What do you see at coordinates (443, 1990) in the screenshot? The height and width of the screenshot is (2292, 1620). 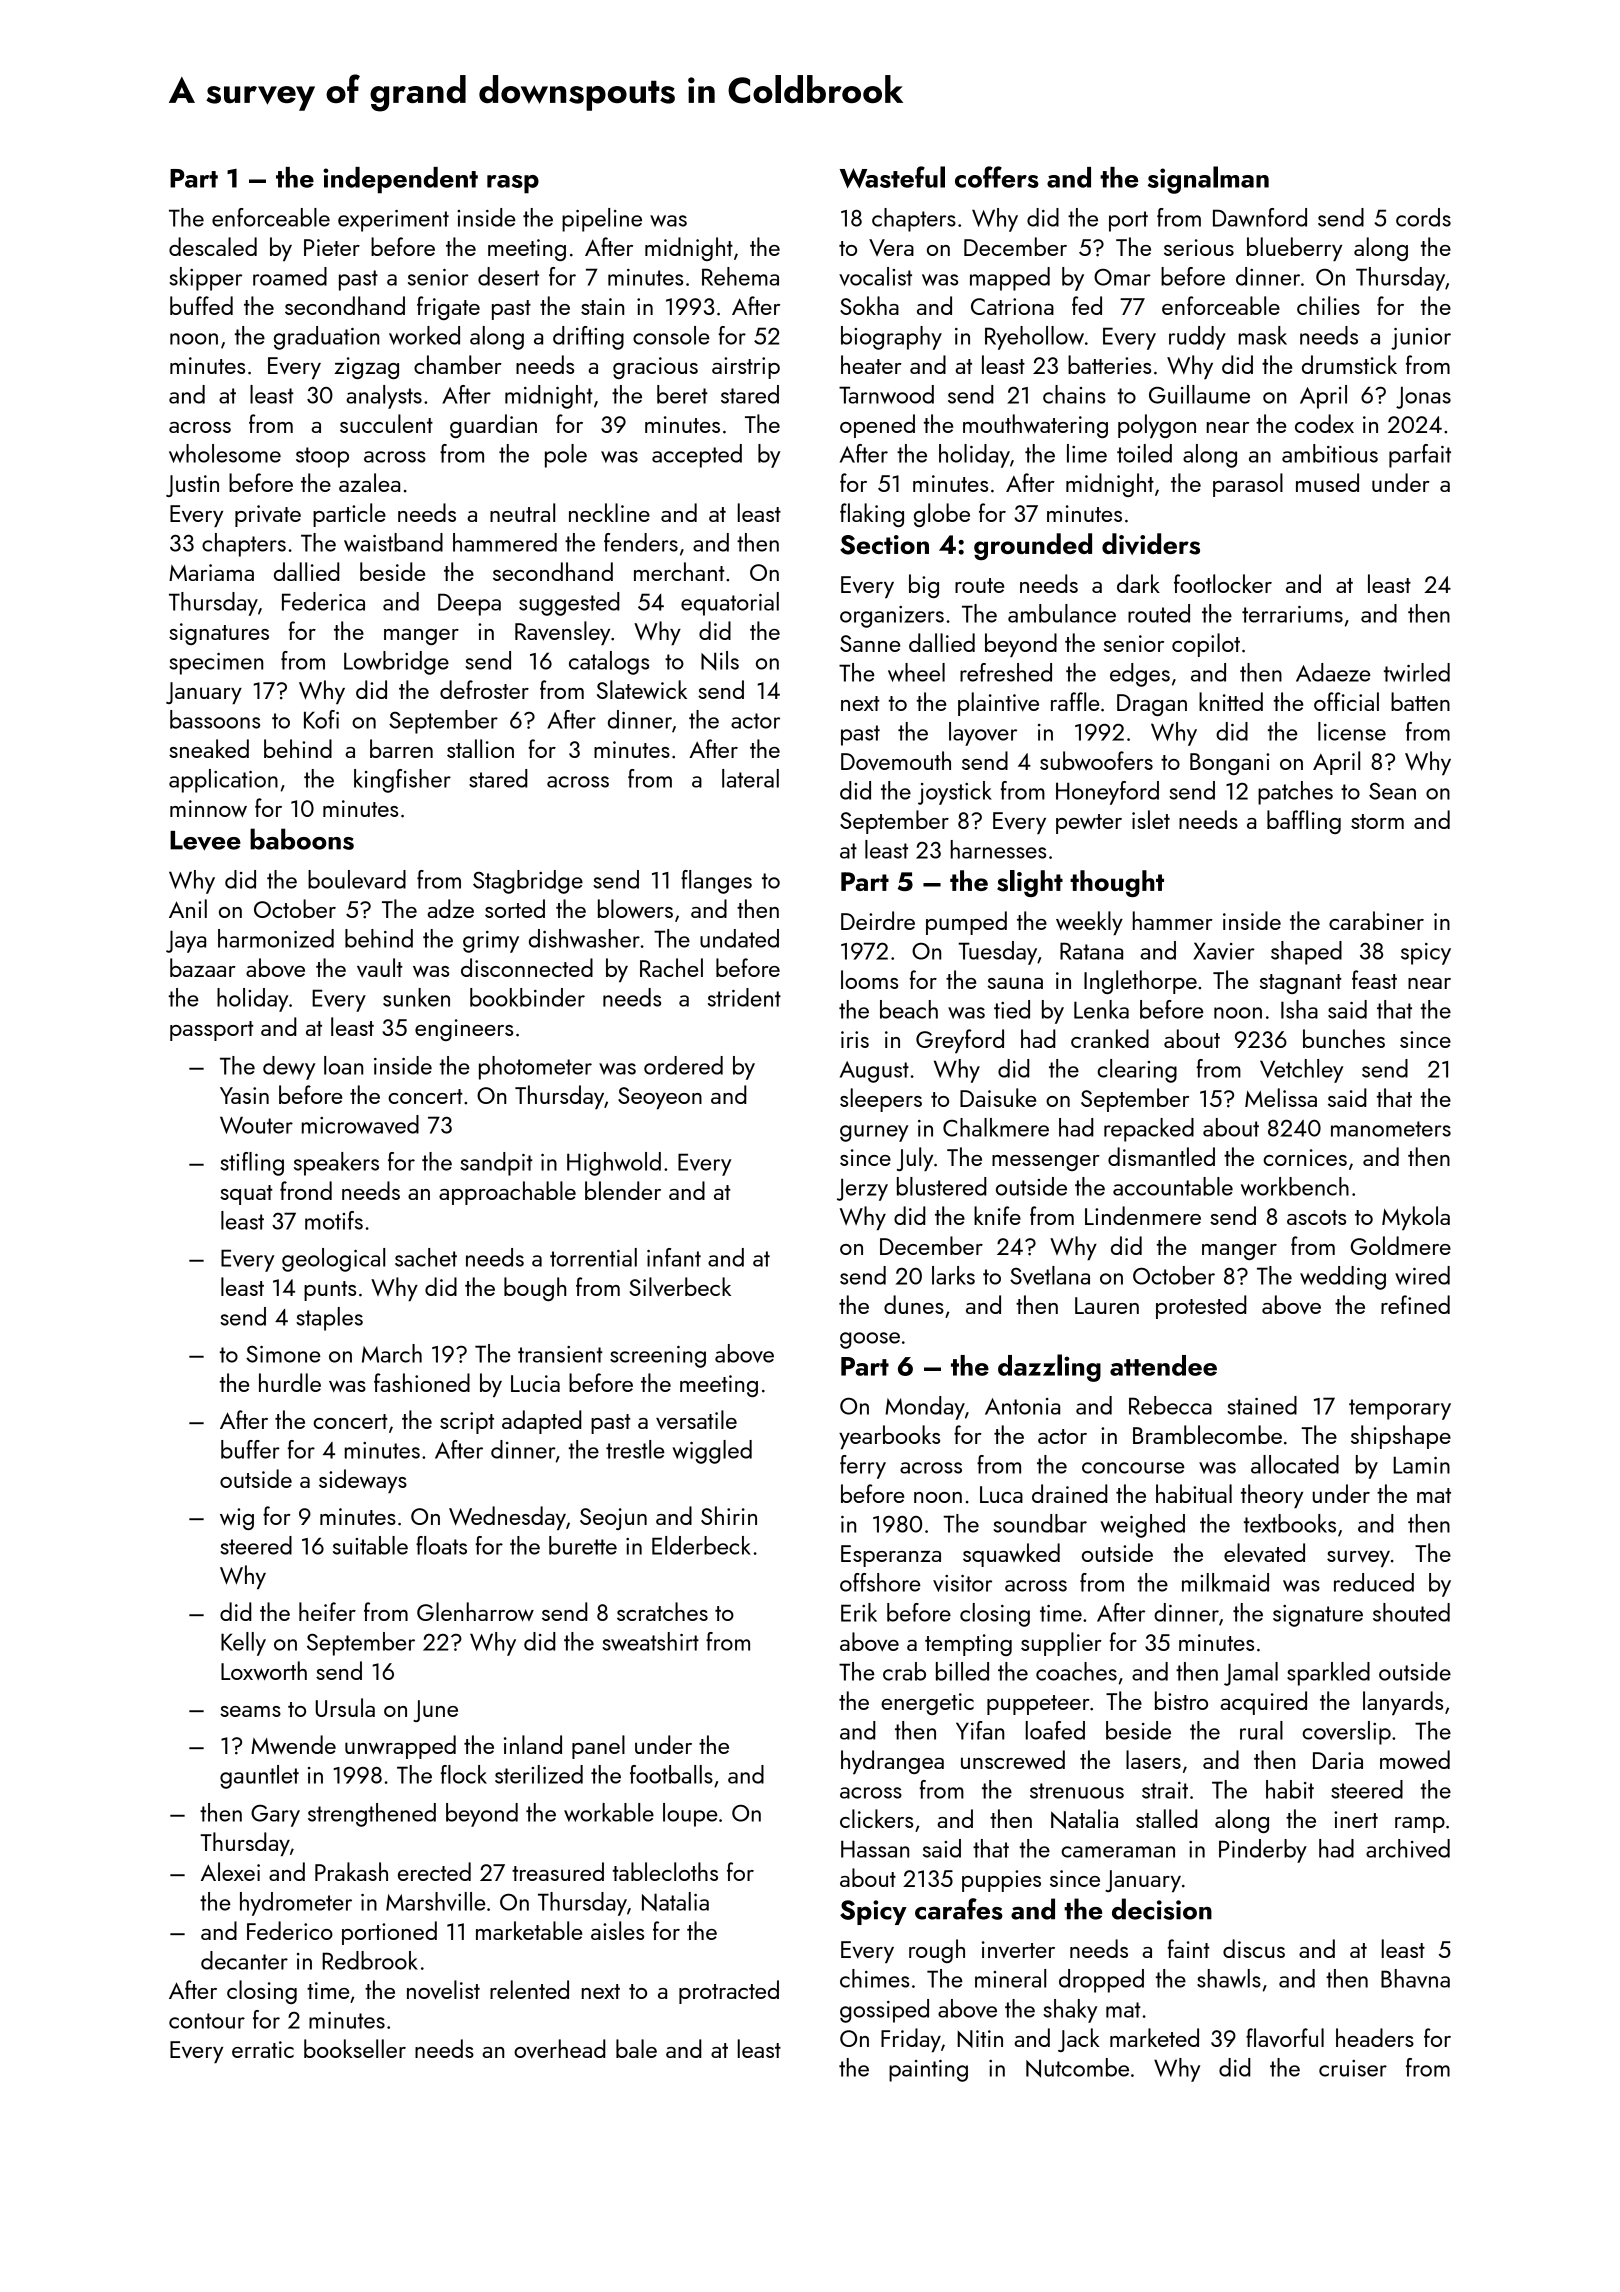 I see `novelist` at bounding box center [443, 1990].
